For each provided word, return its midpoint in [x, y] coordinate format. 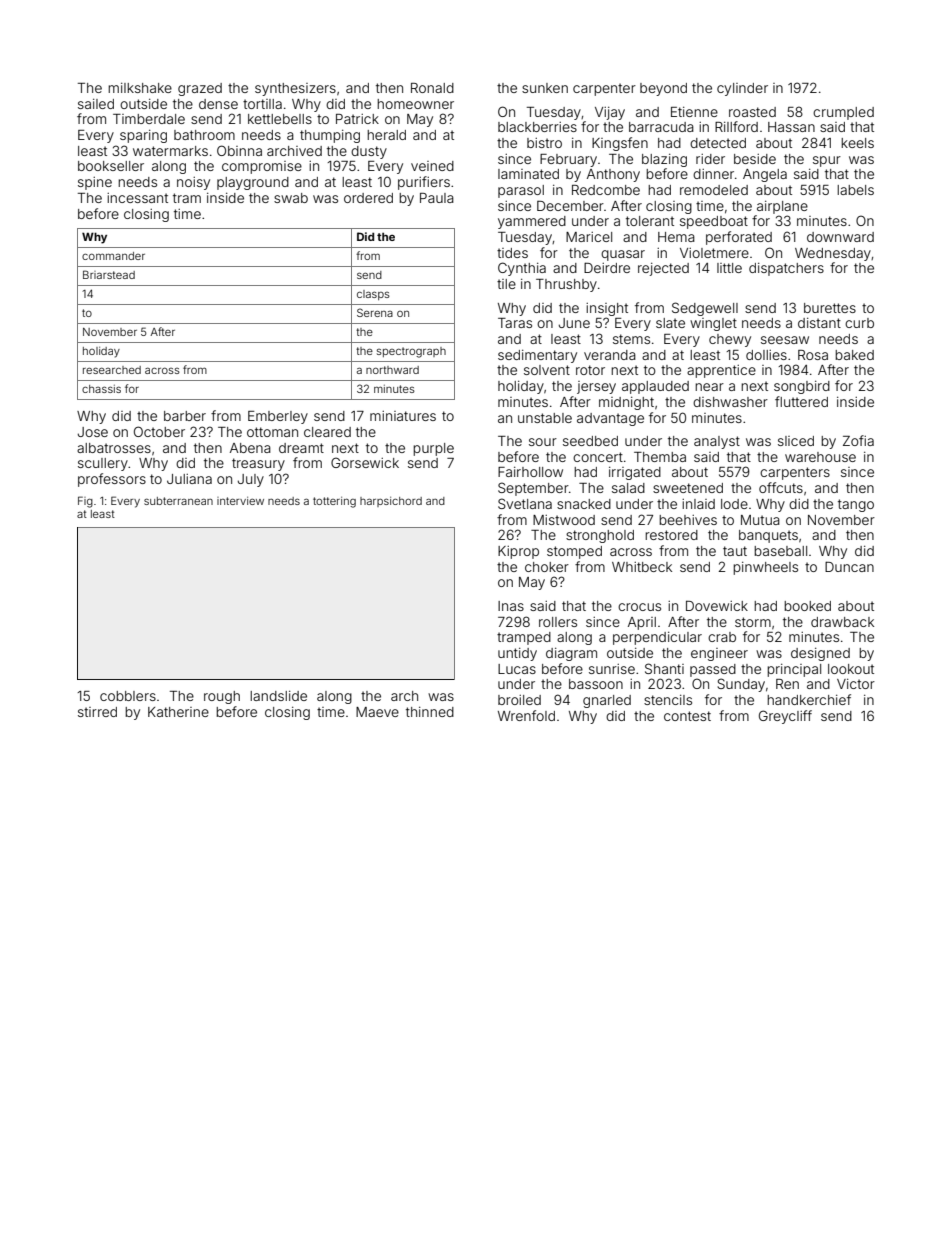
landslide [278, 696]
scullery [103, 464]
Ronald [432, 88]
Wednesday [833, 254]
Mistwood [564, 520]
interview [240, 501]
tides [512, 253]
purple [433, 449]
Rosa [813, 355]
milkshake [140, 88]
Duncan [849, 566]
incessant [137, 198]
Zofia [858, 440]
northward [392, 370]
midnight [626, 403]
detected [718, 143]
